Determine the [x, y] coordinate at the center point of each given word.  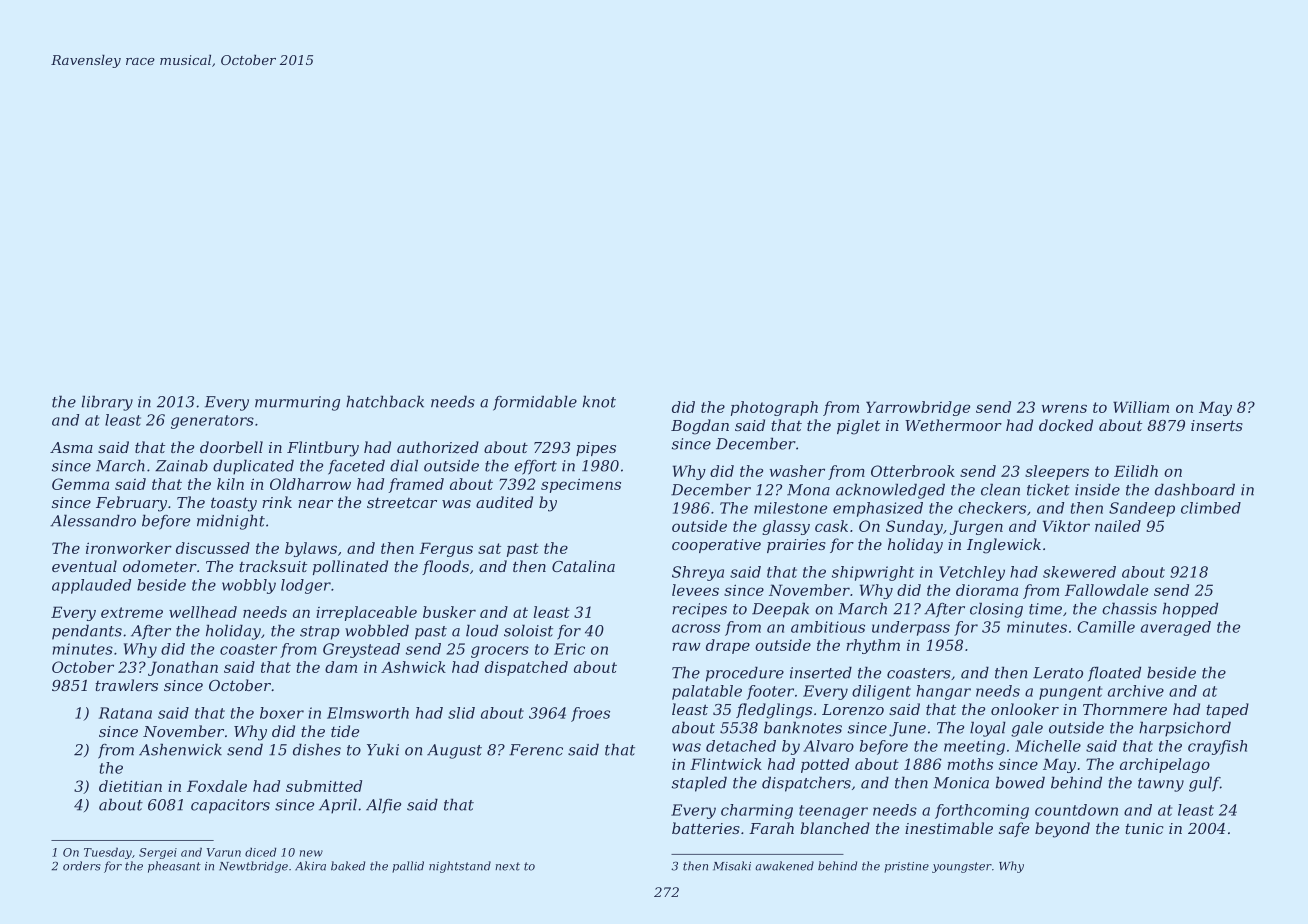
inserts [1217, 425]
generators [212, 422]
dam [341, 667]
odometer [160, 566]
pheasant [174, 867]
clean [1000, 489]
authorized [438, 447]
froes [590, 714]
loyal [988, 729]
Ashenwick [180, 749]
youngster [962, 867]
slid [461, 713]
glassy [786, 527]
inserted [821, 672]
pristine [906, 867]
